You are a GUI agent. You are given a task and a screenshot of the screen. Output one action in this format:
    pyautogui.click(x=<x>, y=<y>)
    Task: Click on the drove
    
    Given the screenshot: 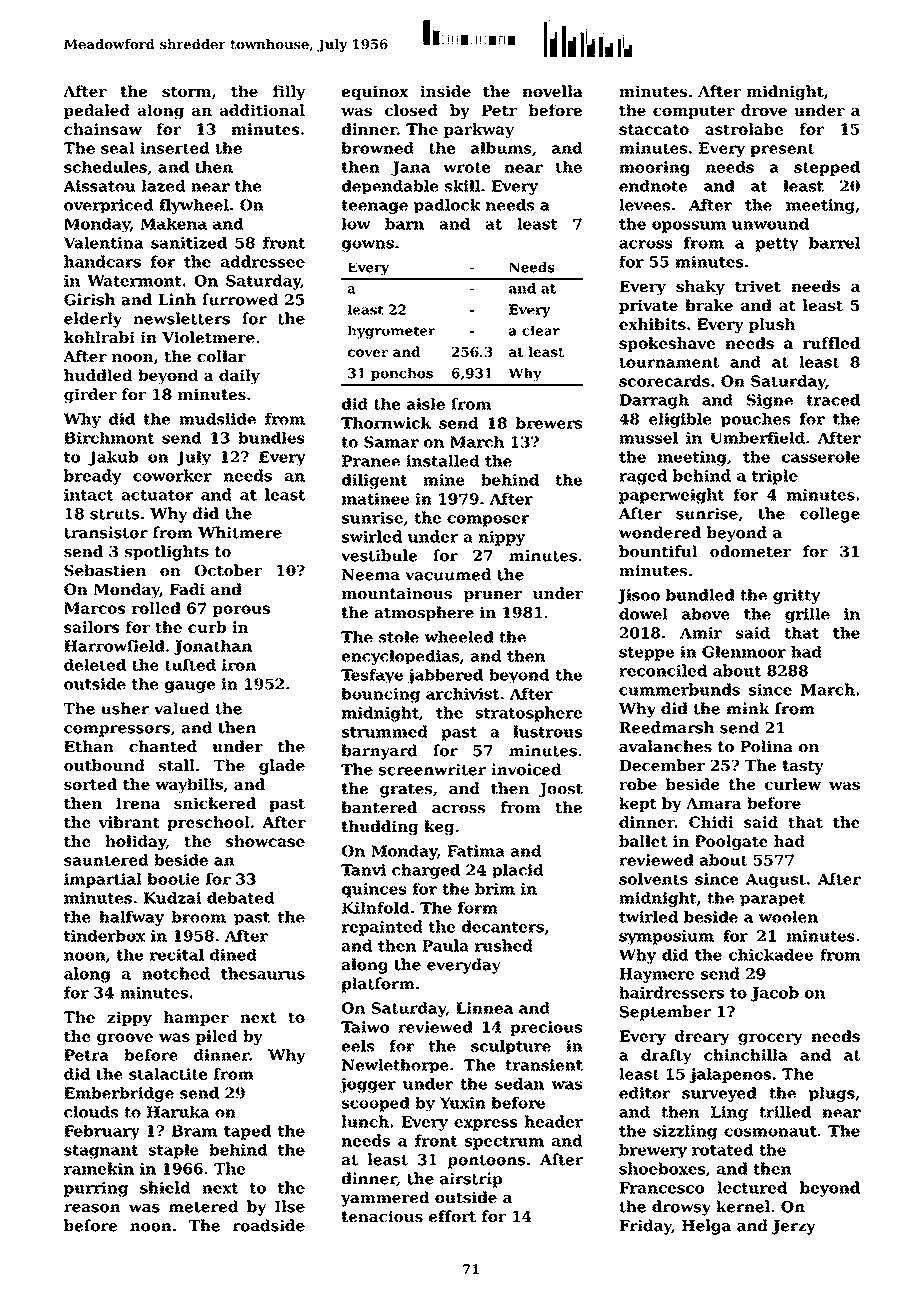 What is the action you would take?
    pyautogui.click(x=764, y=110)
